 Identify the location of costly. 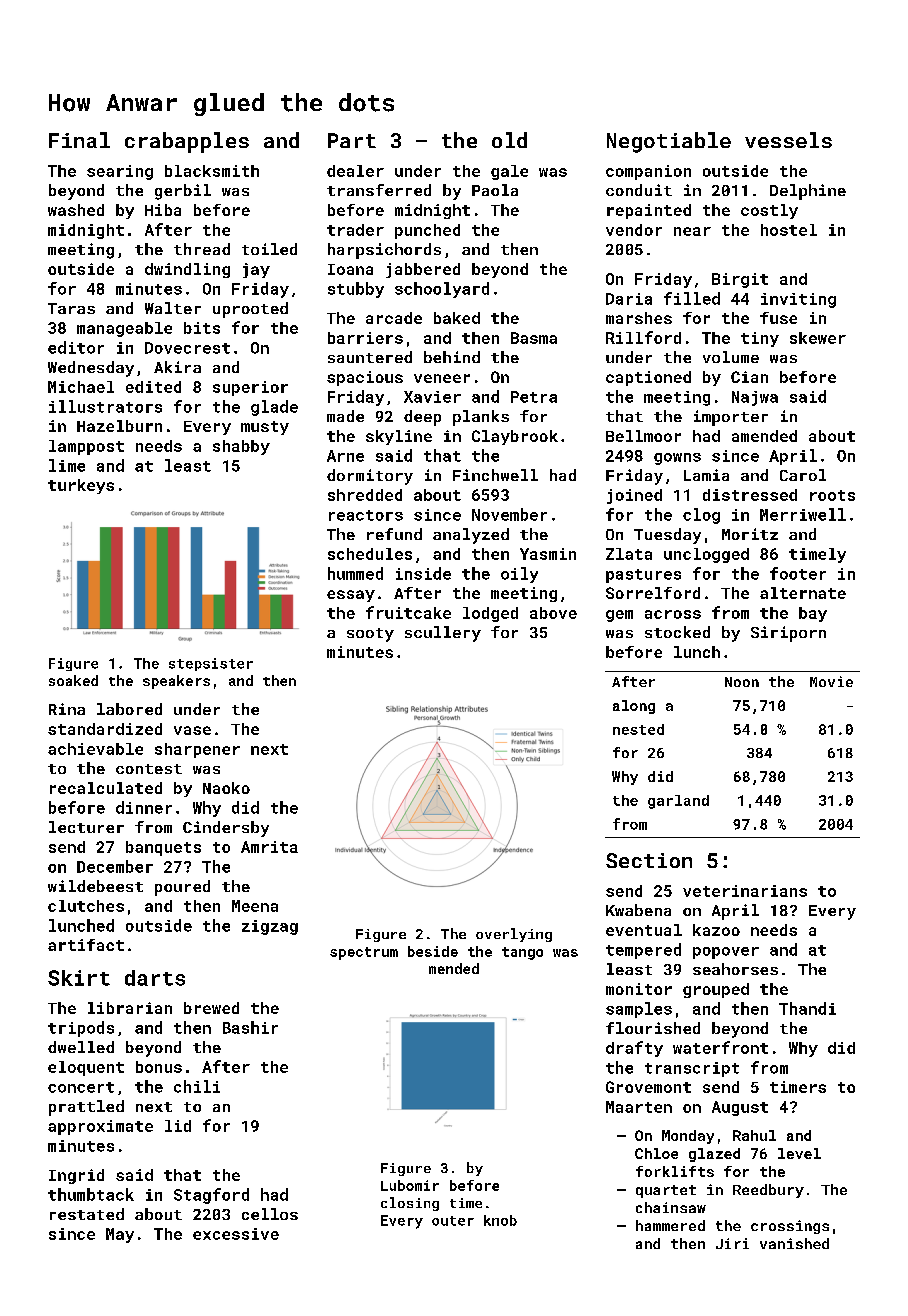
(769, 211).
